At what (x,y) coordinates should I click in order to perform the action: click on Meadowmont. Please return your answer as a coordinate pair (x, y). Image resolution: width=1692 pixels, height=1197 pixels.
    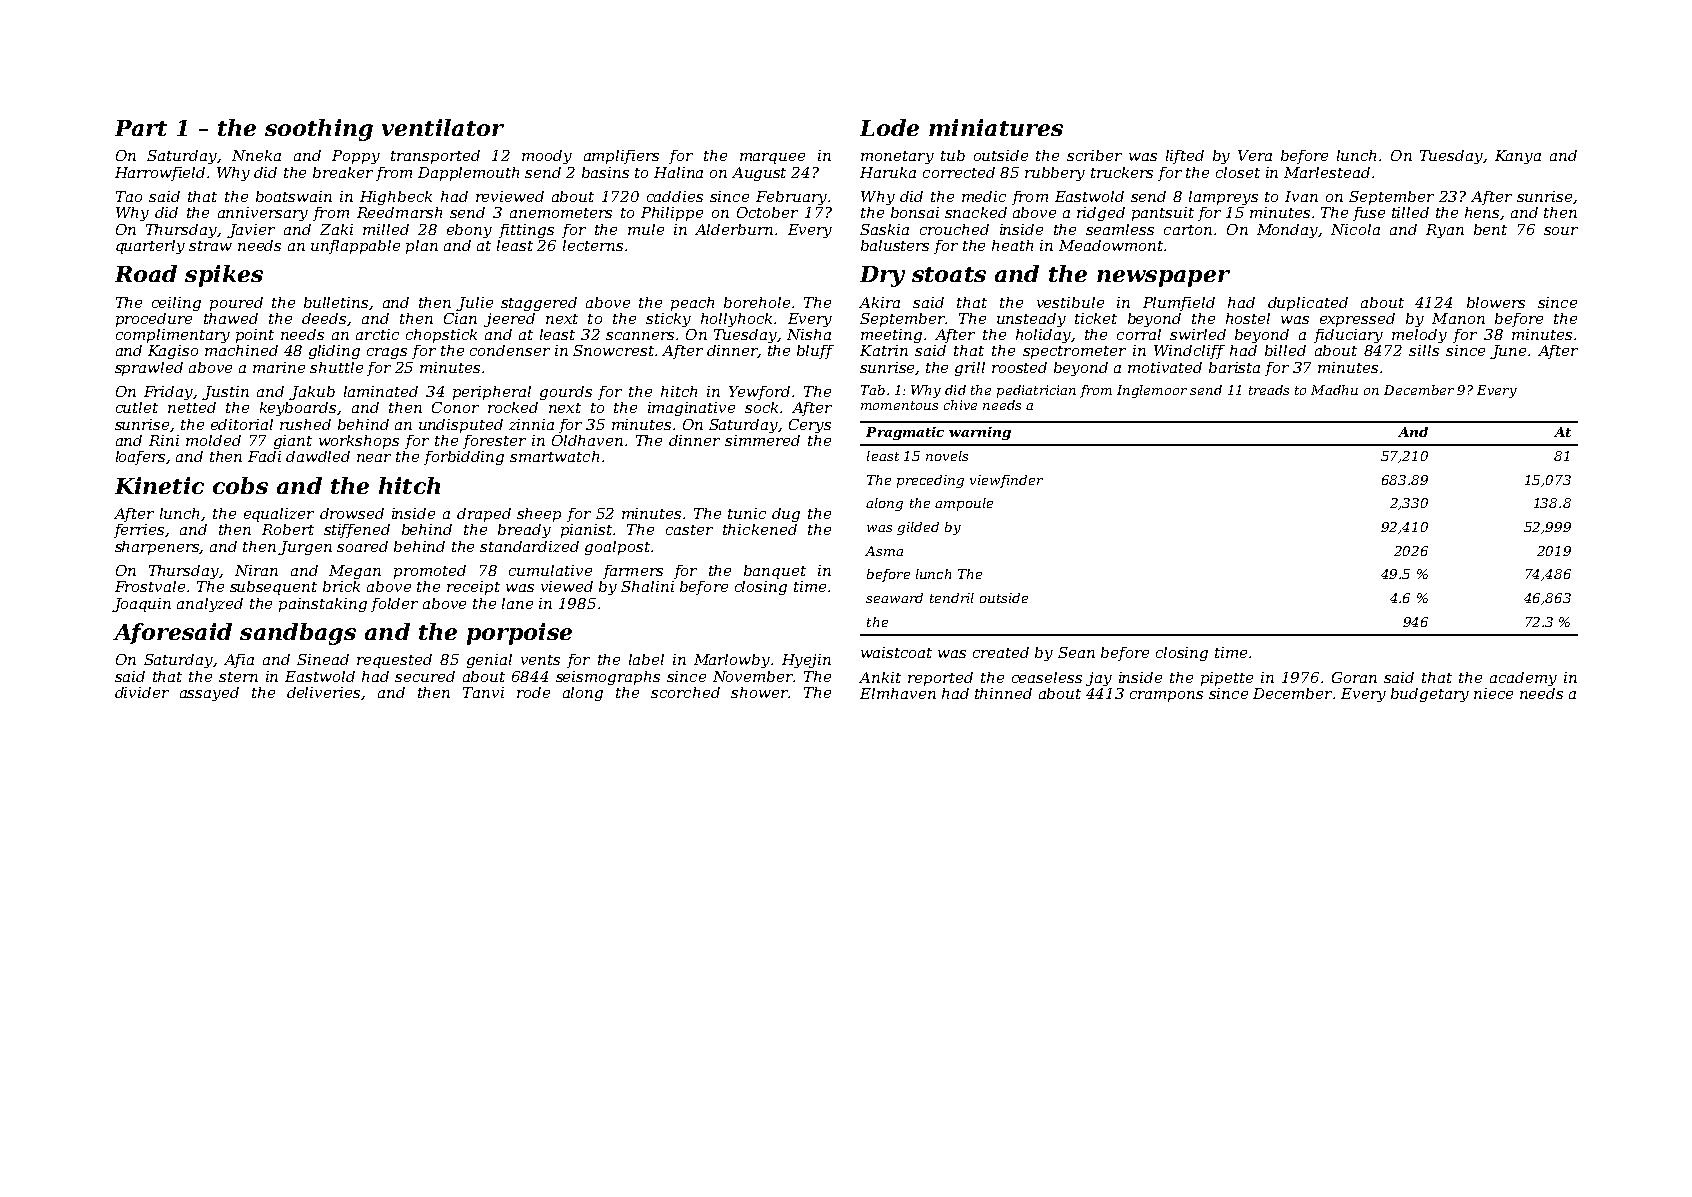
    Looking at the image, I should click on (1111, 245).
